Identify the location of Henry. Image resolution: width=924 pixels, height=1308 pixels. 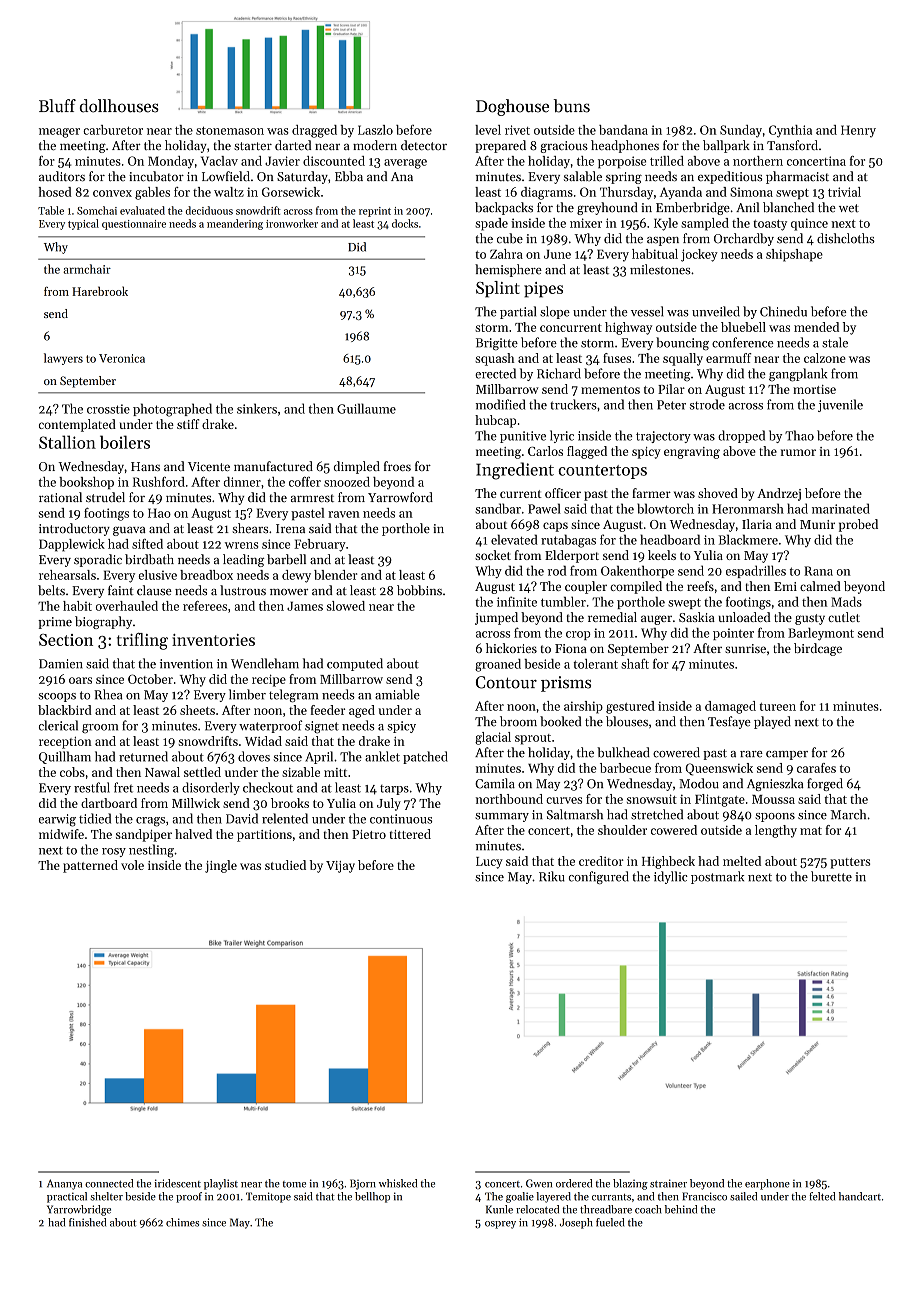
(858, 131).
